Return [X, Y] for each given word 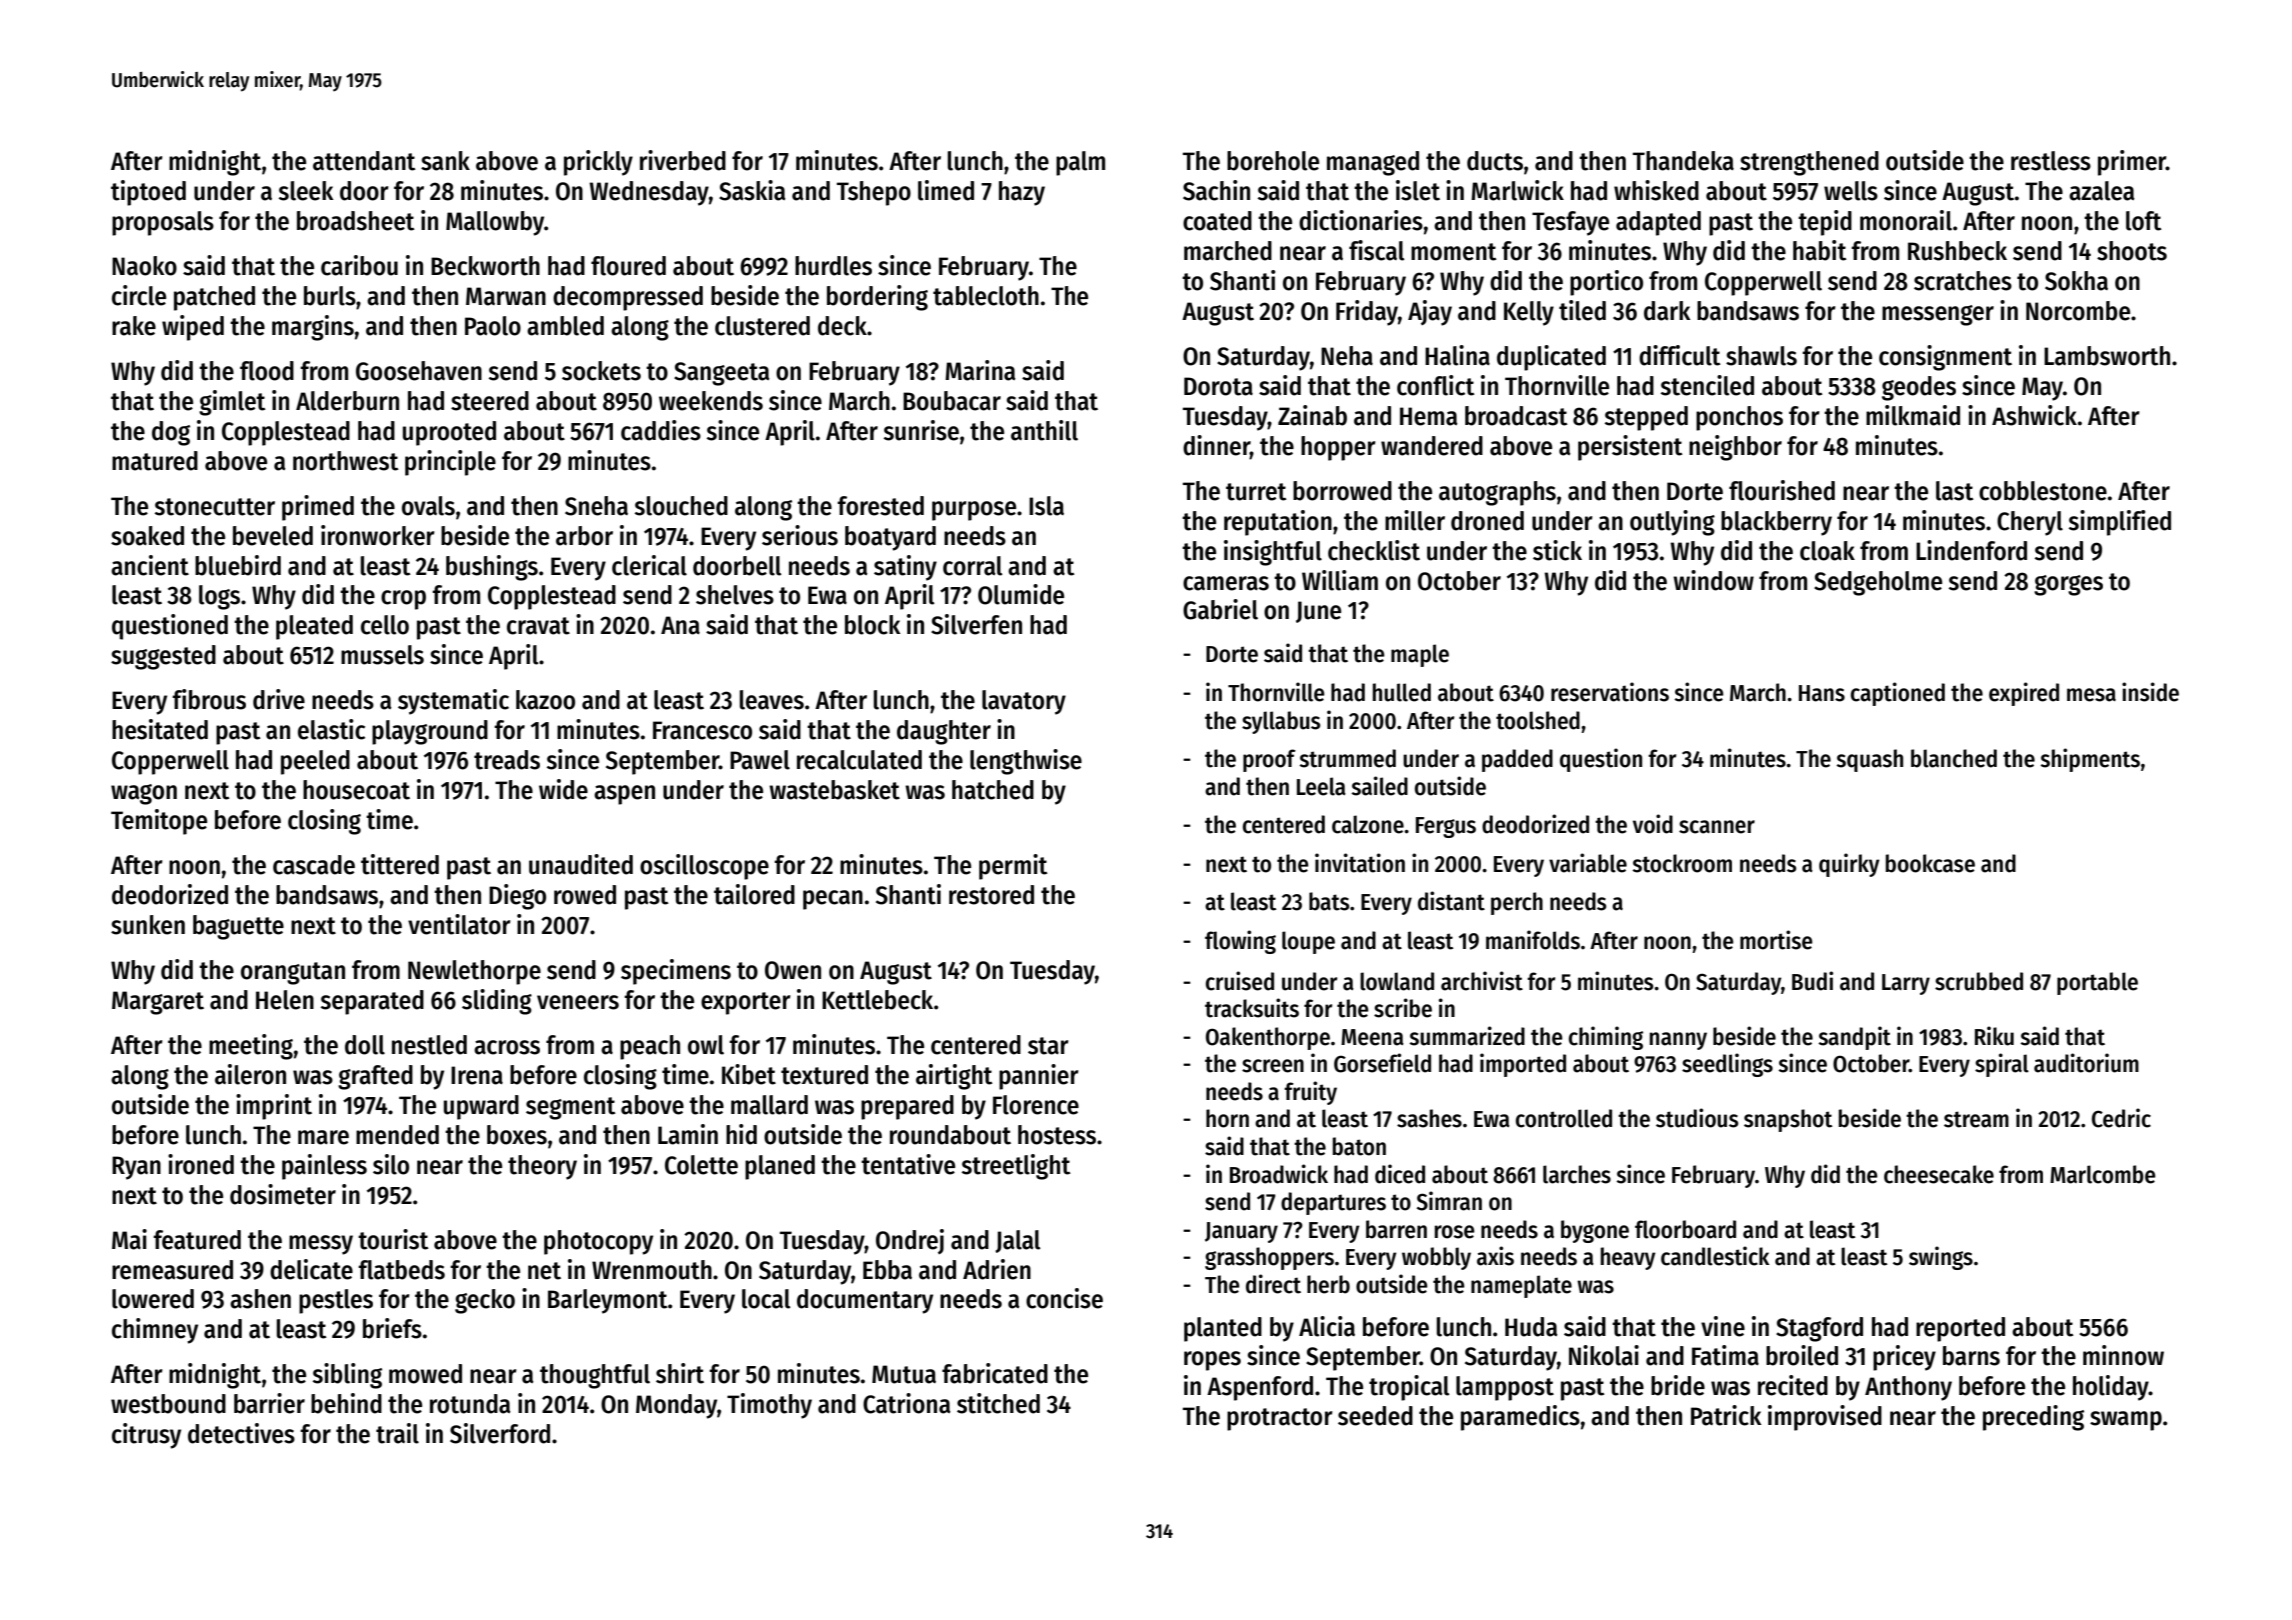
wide [563, 789]
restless [2051, 161]
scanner [1717, 827]
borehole [1273, 161]
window [1713, 580]
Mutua [904, 1374]
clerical [649, 565]
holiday [2111, 1388]
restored [991, 895]
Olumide [1021, 594]
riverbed [683, 160]
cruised [1240, 981]
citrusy [146, 1436]
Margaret [158, 1003]
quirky [1849, 865]
